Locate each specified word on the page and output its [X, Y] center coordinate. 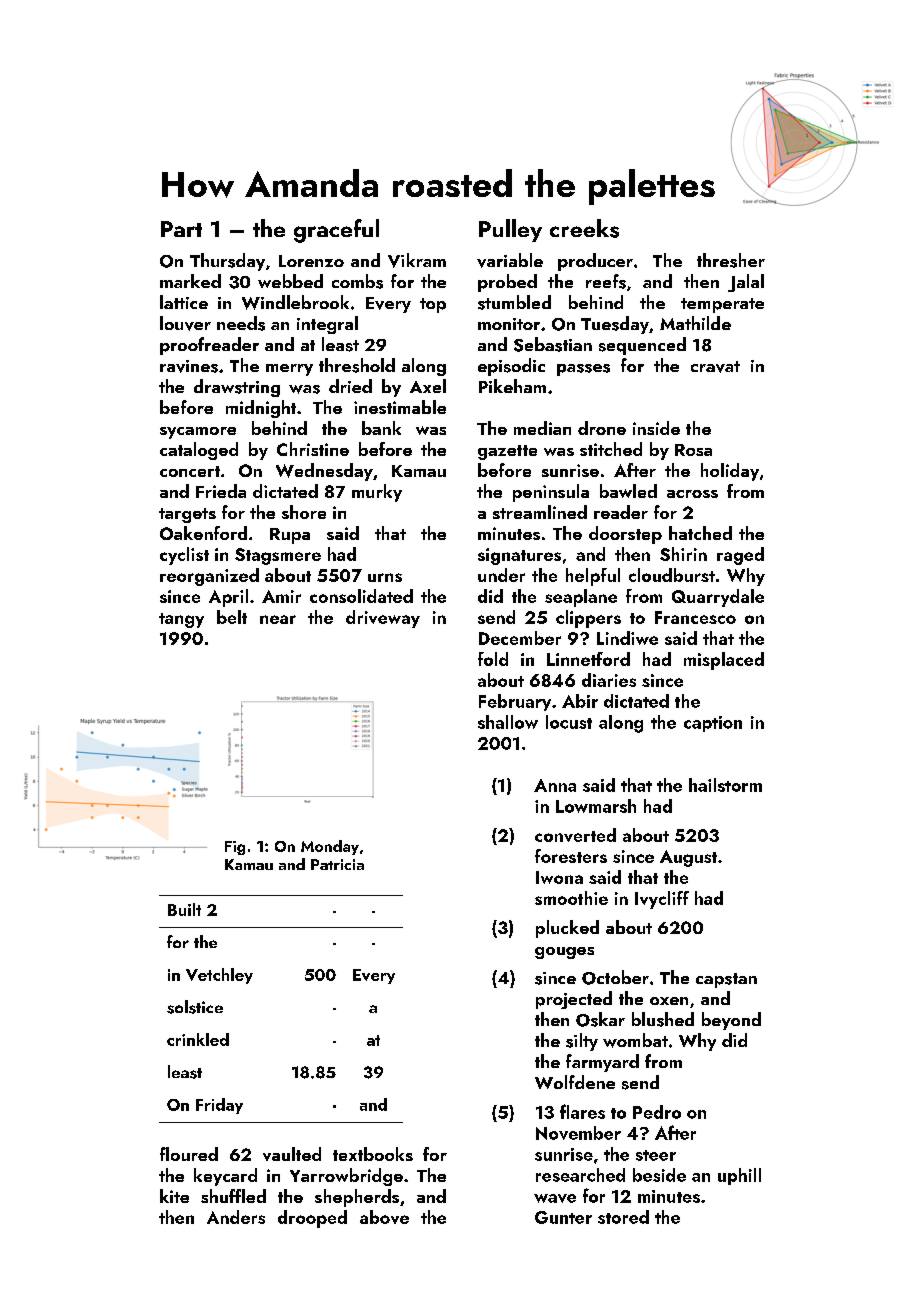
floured [189, 1154]
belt [232, 617]
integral [327, 325]
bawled [628, 491]
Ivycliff [662, 900]
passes [583, 370]
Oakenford [203, 533]
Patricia [337, 864]
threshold [357, 365]
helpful [593, 577]
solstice [195, 1007]
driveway [383, 619]
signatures [519, 556]
